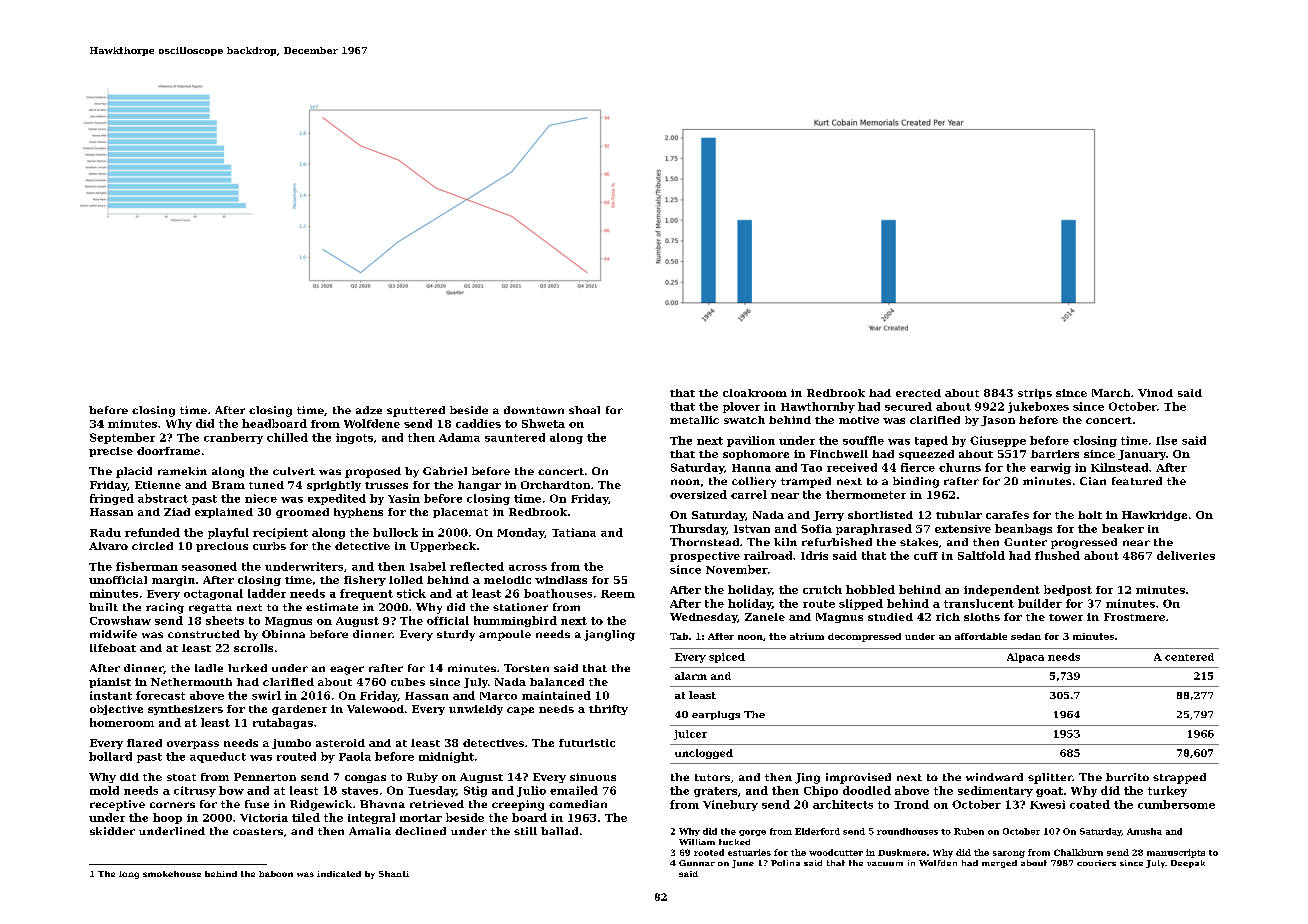 Image resolution: width=1308 pixels, height=924 pixels. Describe the element at coordinates (1025, 658) in the image. I see `Alpaca` at that location.
